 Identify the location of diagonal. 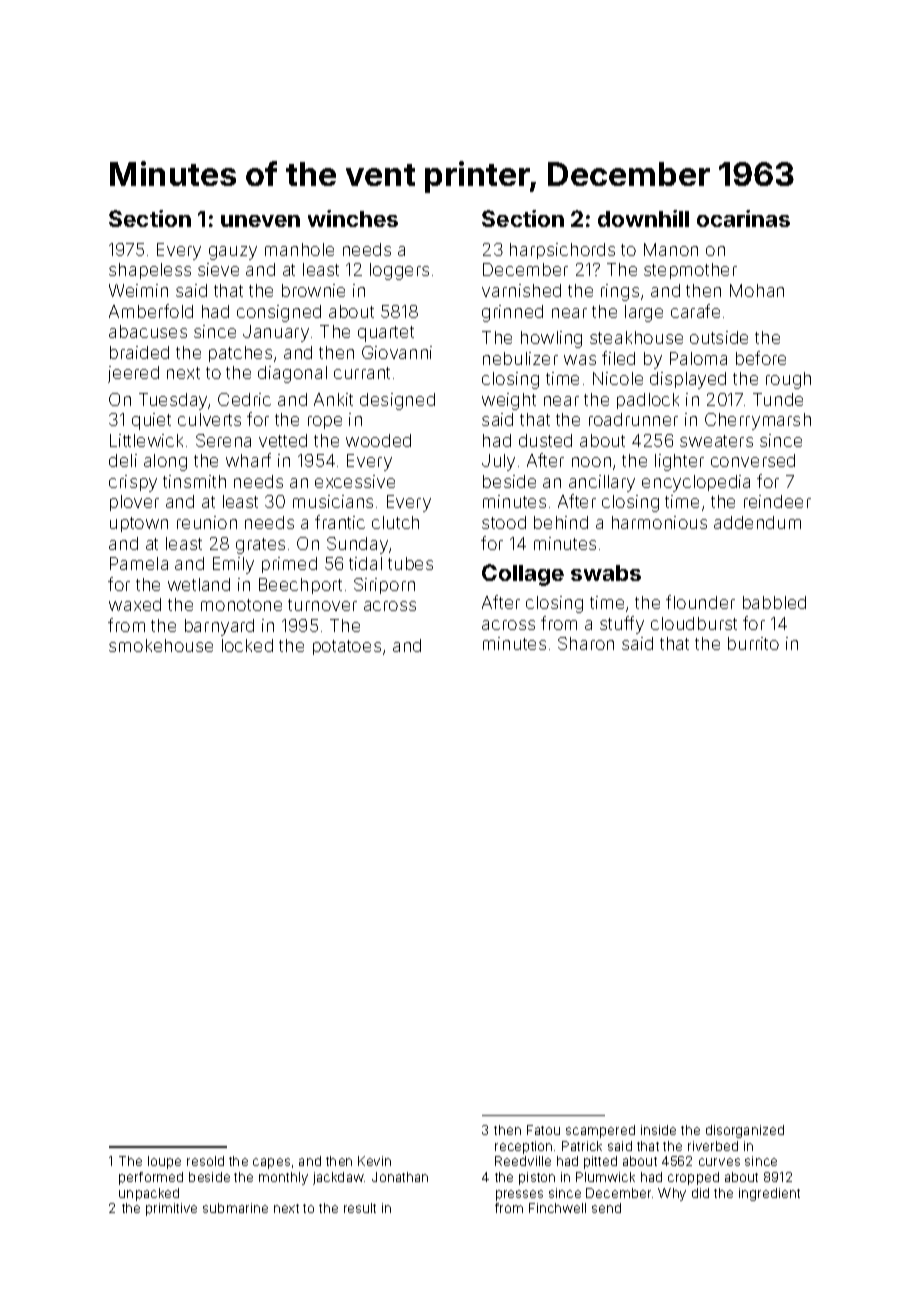
(292, 374).
